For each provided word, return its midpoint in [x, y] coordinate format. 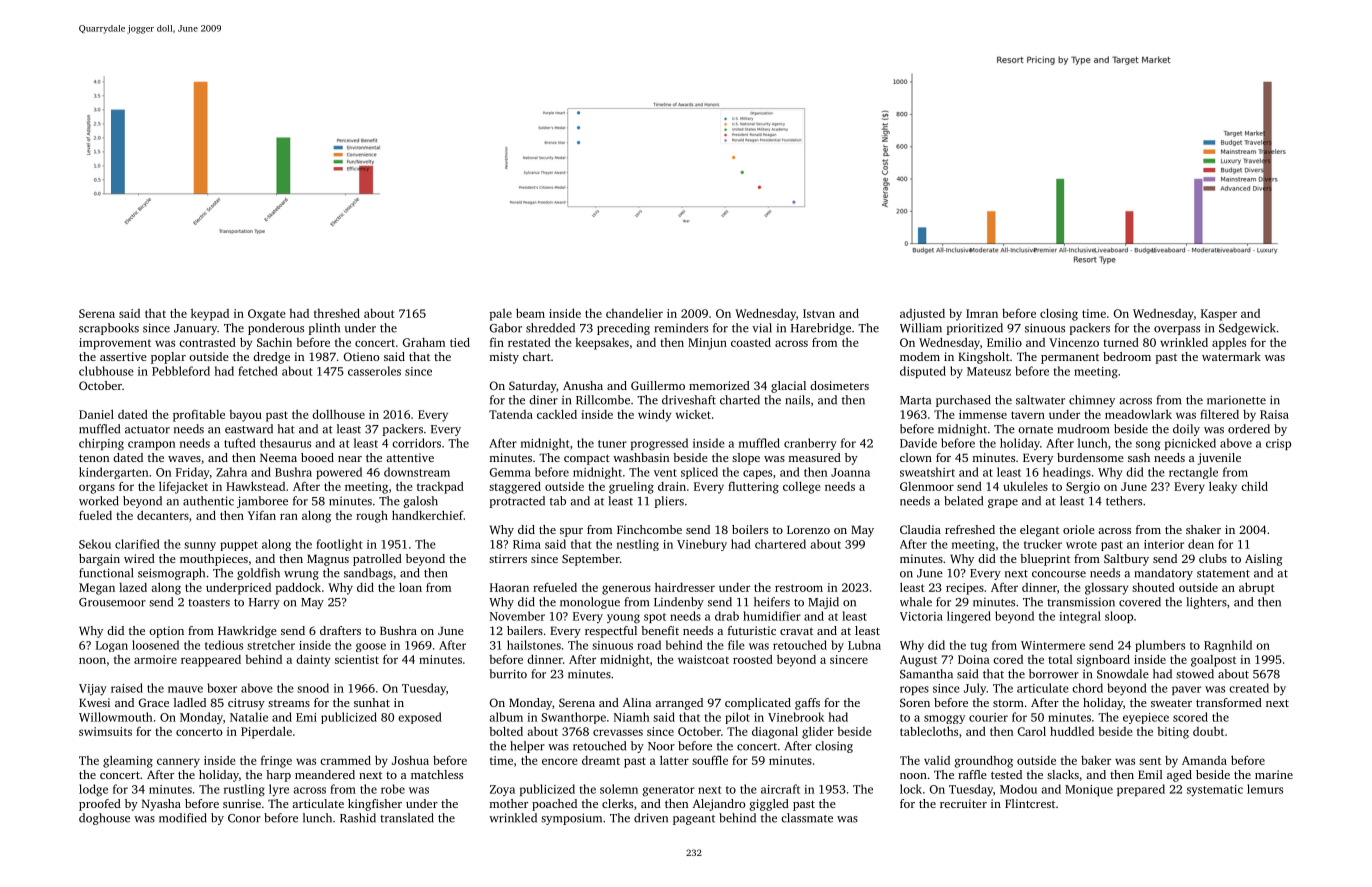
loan [410, 587]
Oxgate [267, 315]
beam [530, 313]
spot [655, 618]
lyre [279, 790]
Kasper [1219, 315]
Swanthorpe [573, 718]
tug [978, 647]
